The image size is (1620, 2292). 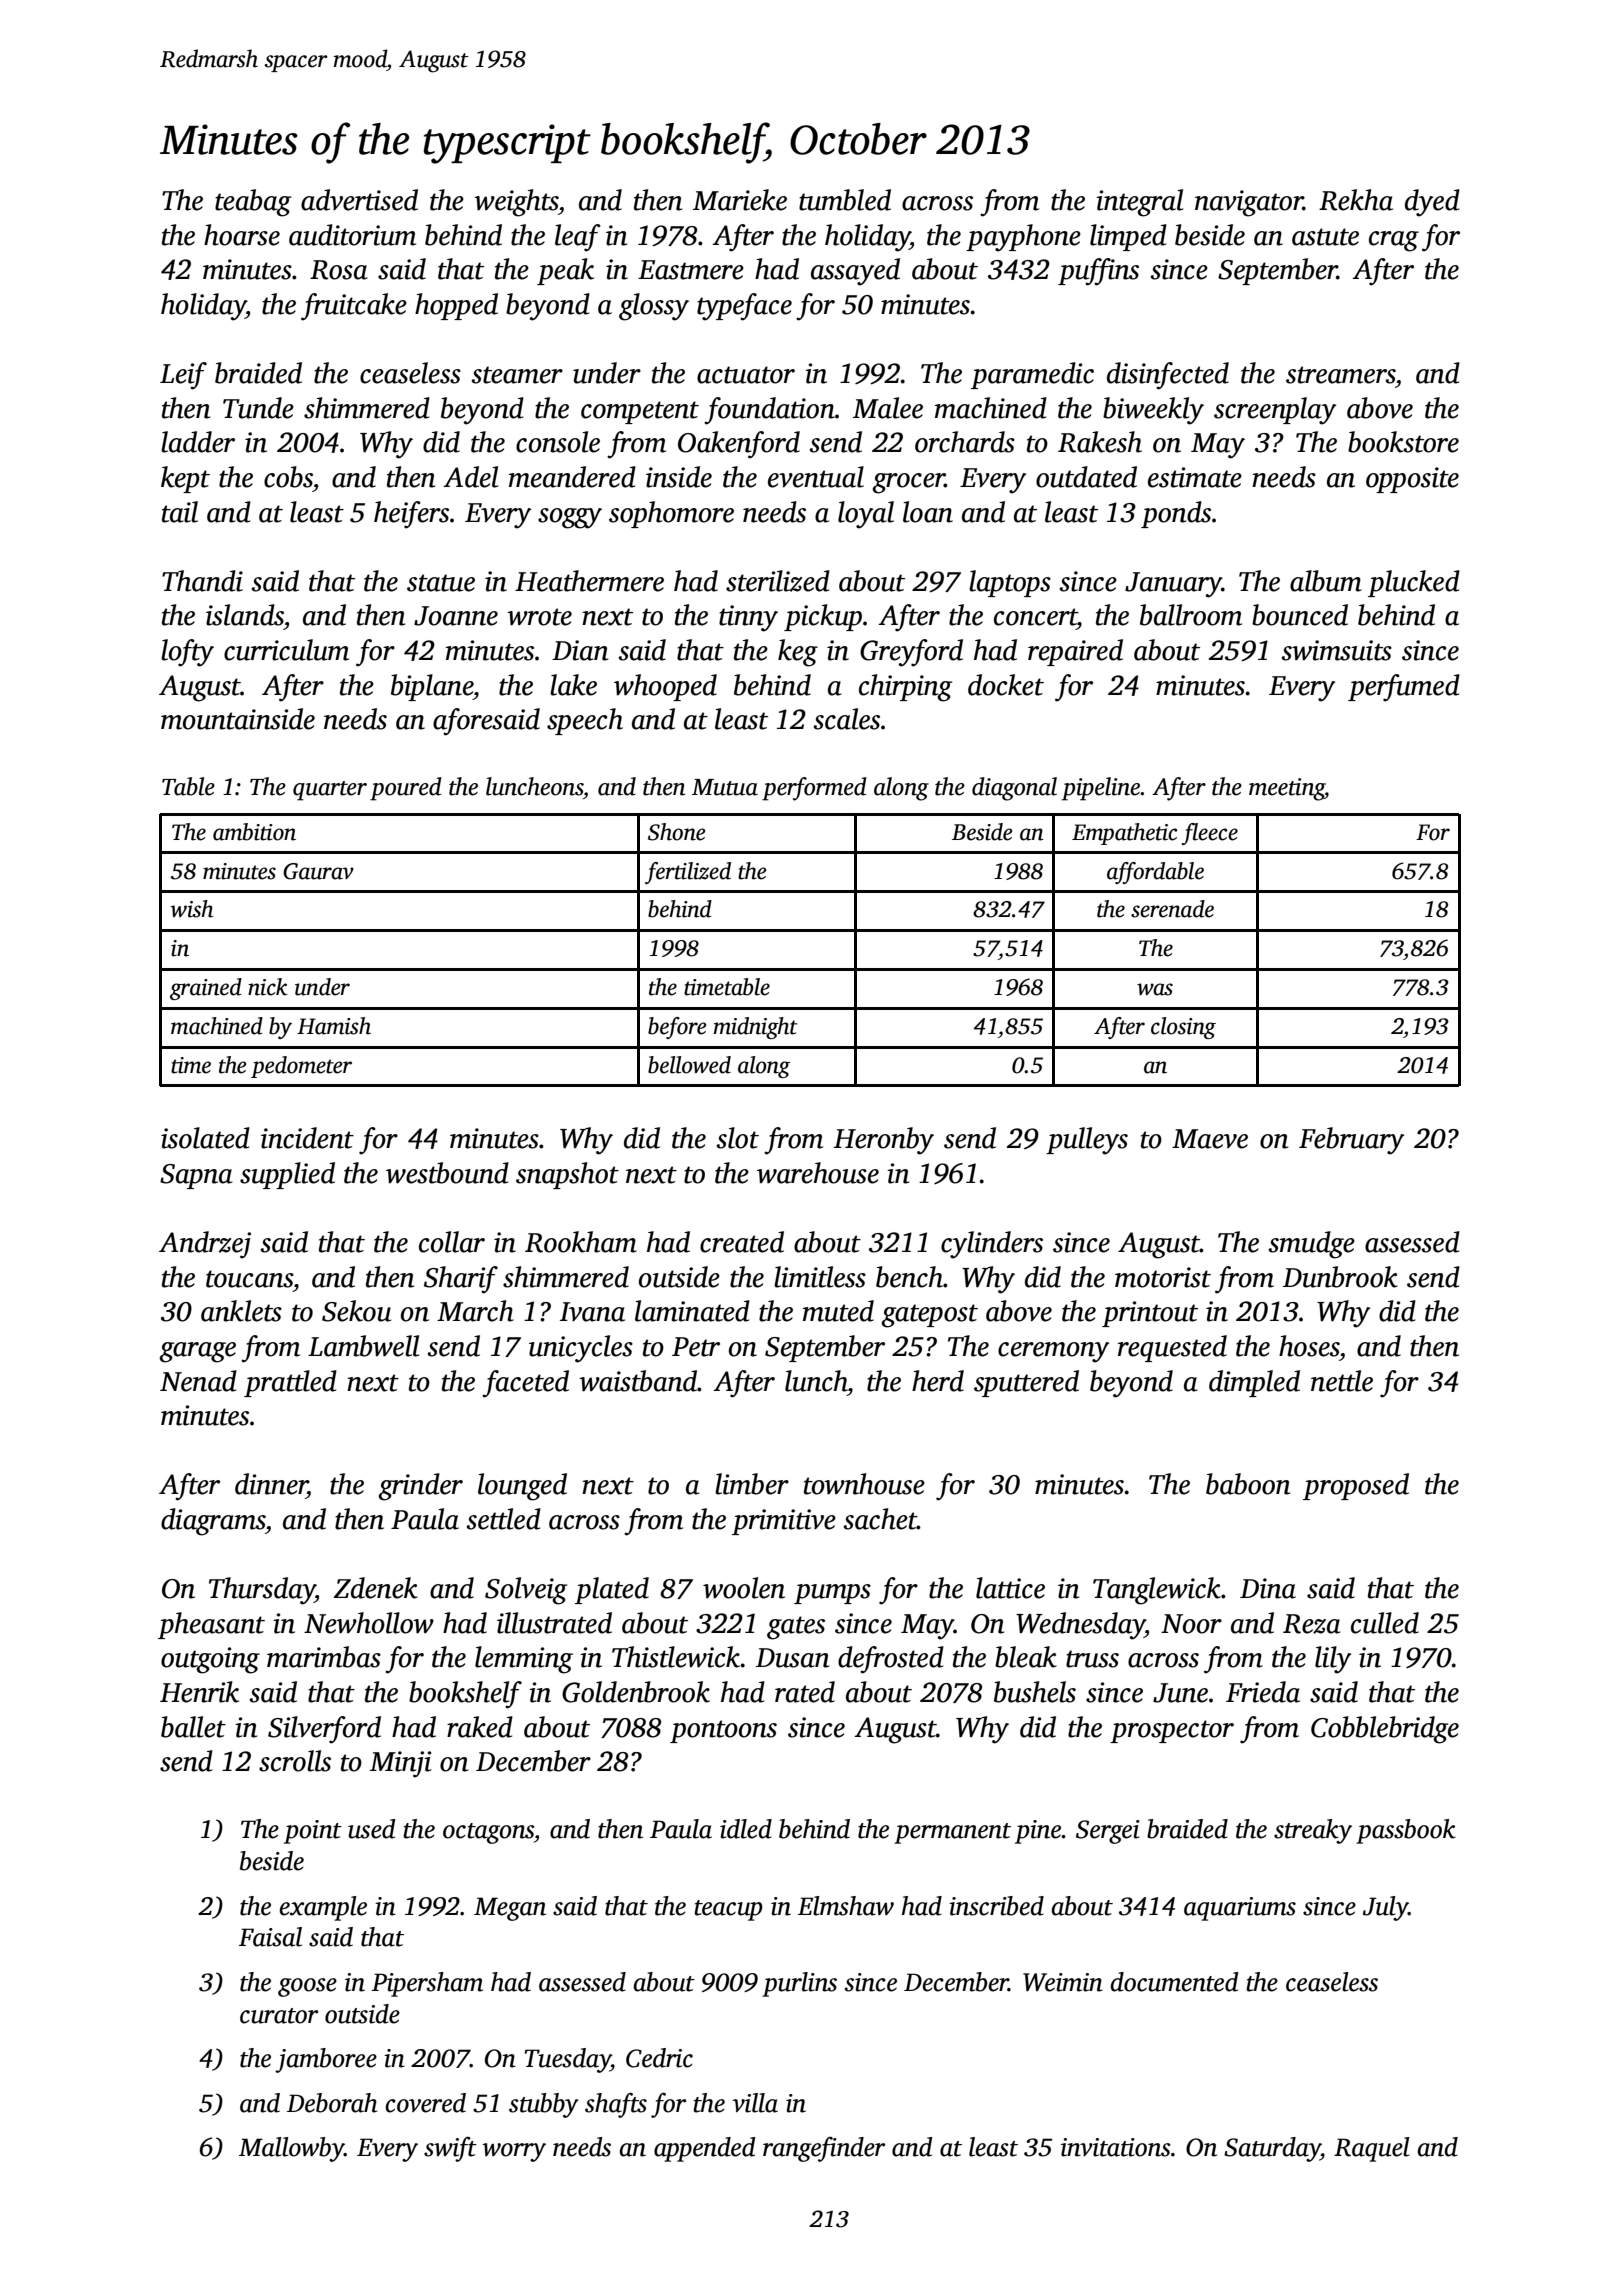 I want to click on proposed, so click(x=1356, y=1486).
